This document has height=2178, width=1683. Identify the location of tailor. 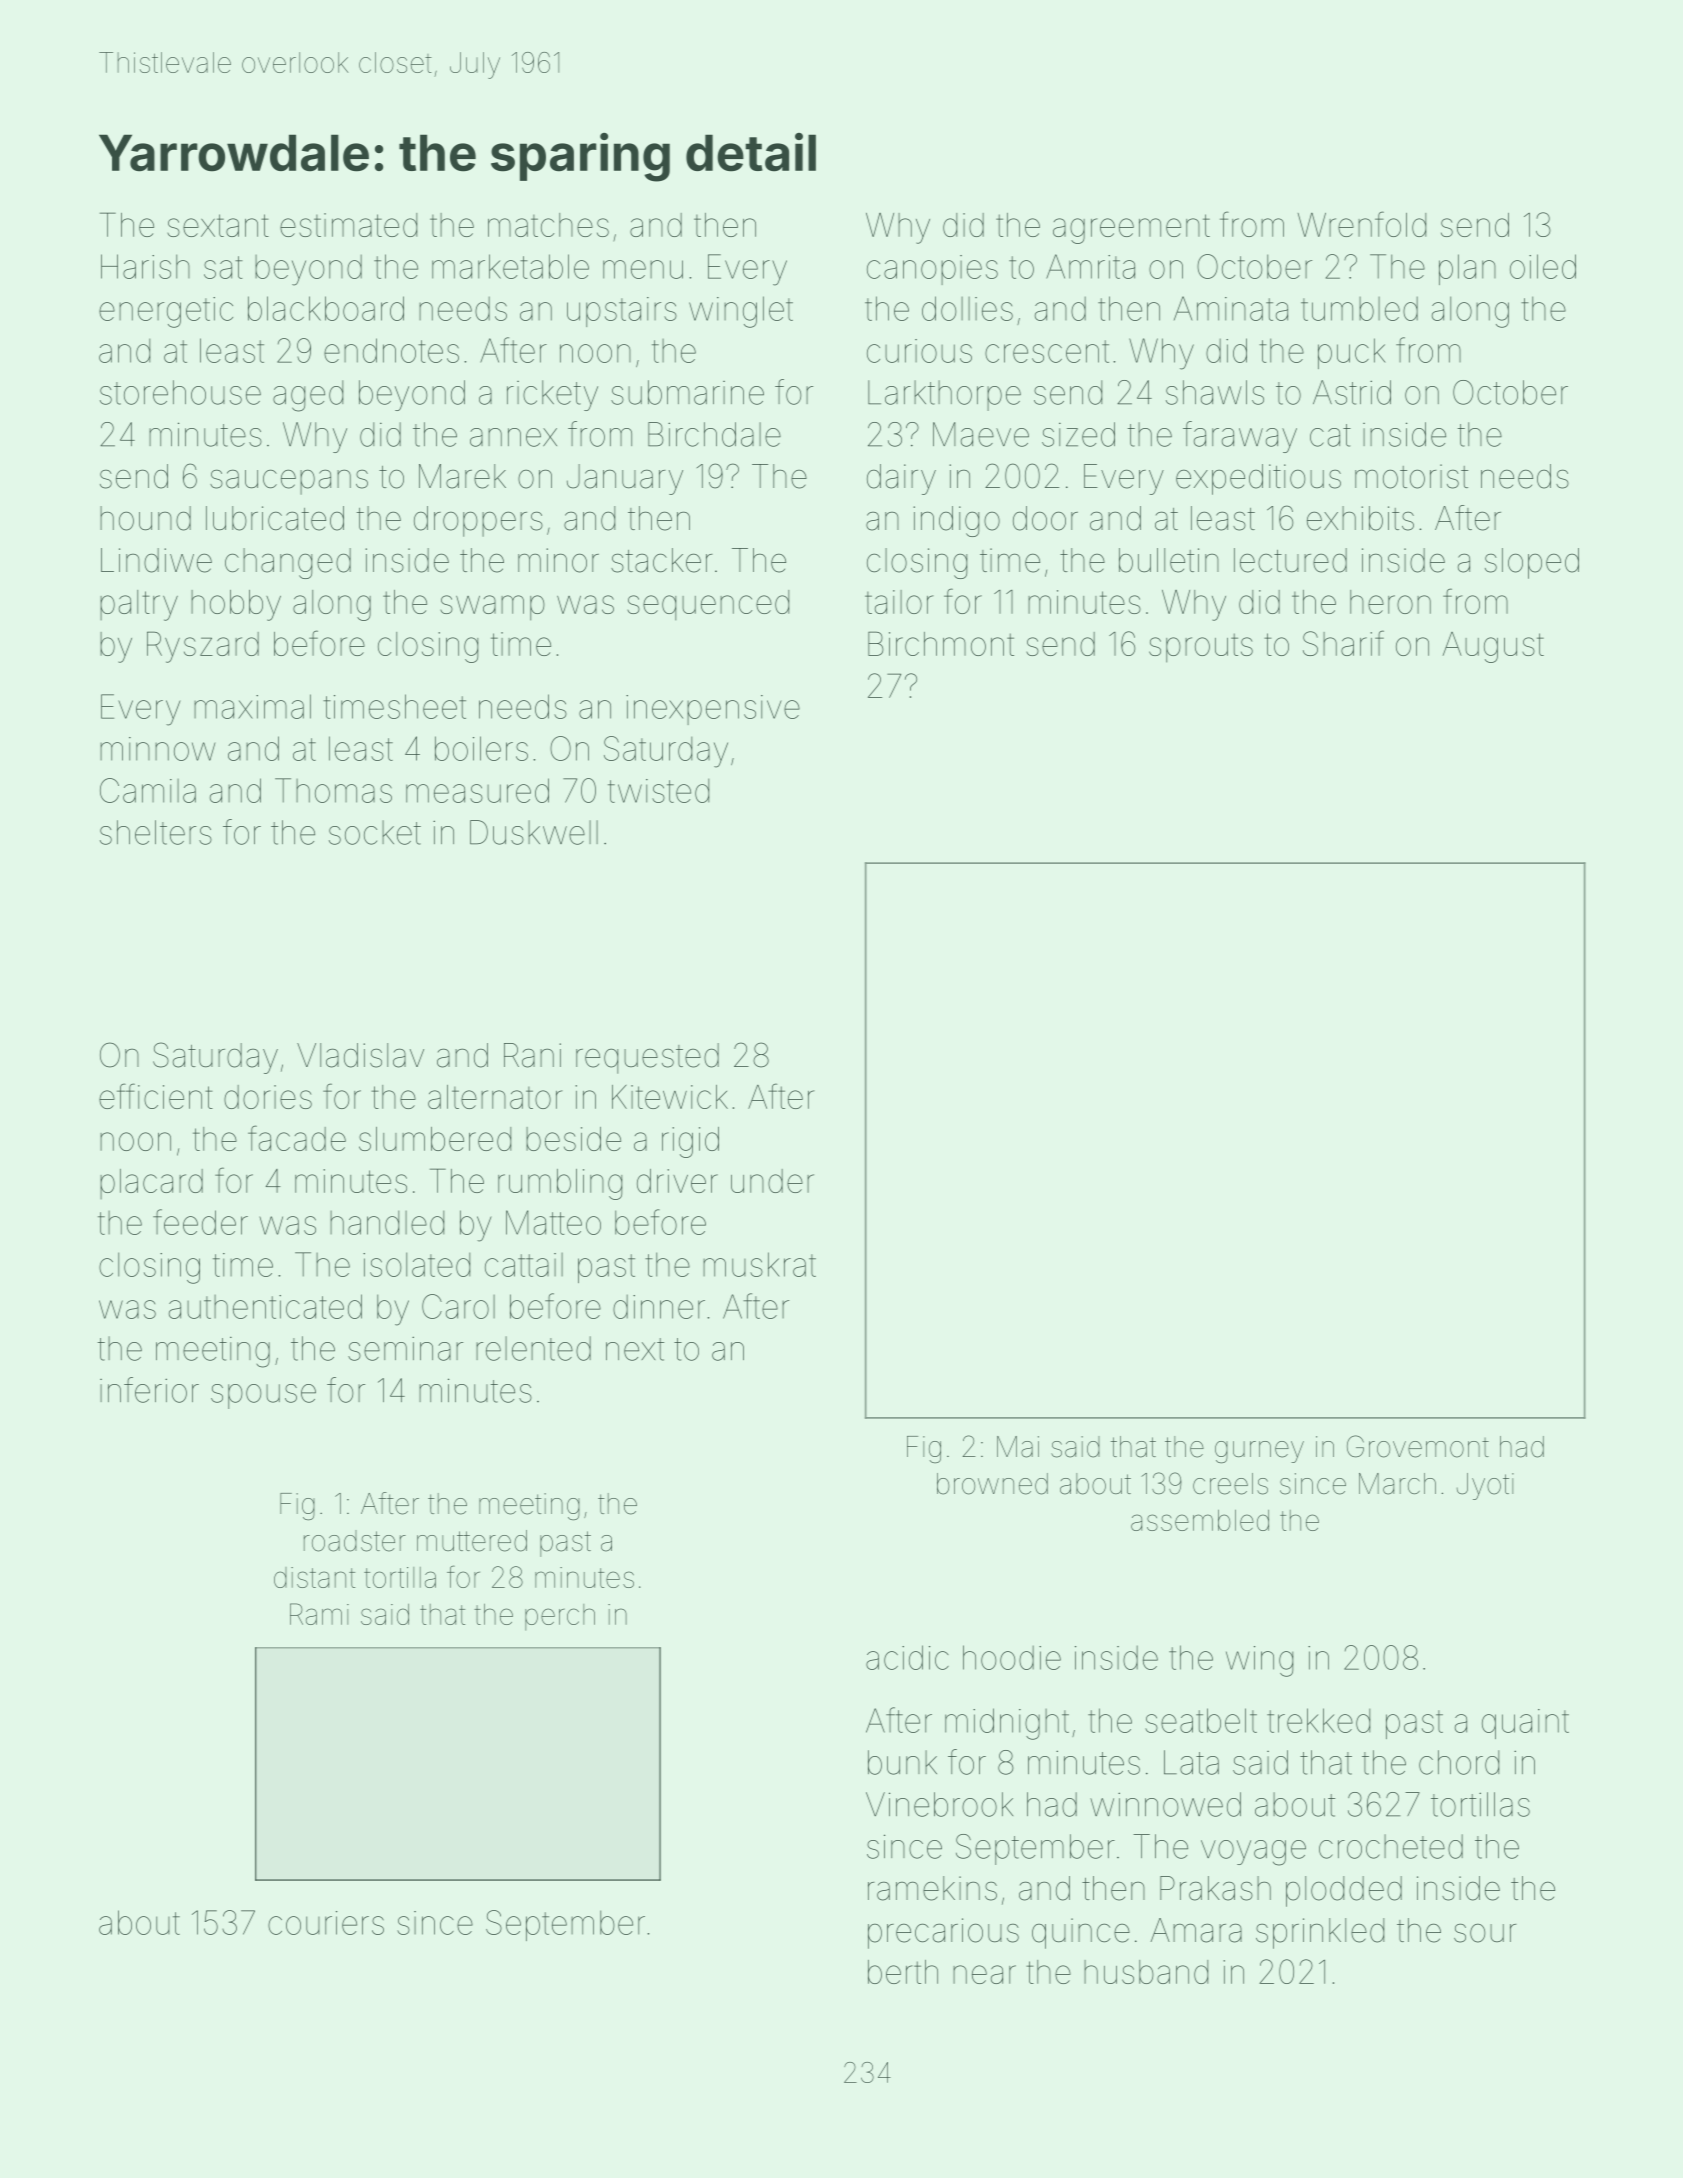
(899, 602).
